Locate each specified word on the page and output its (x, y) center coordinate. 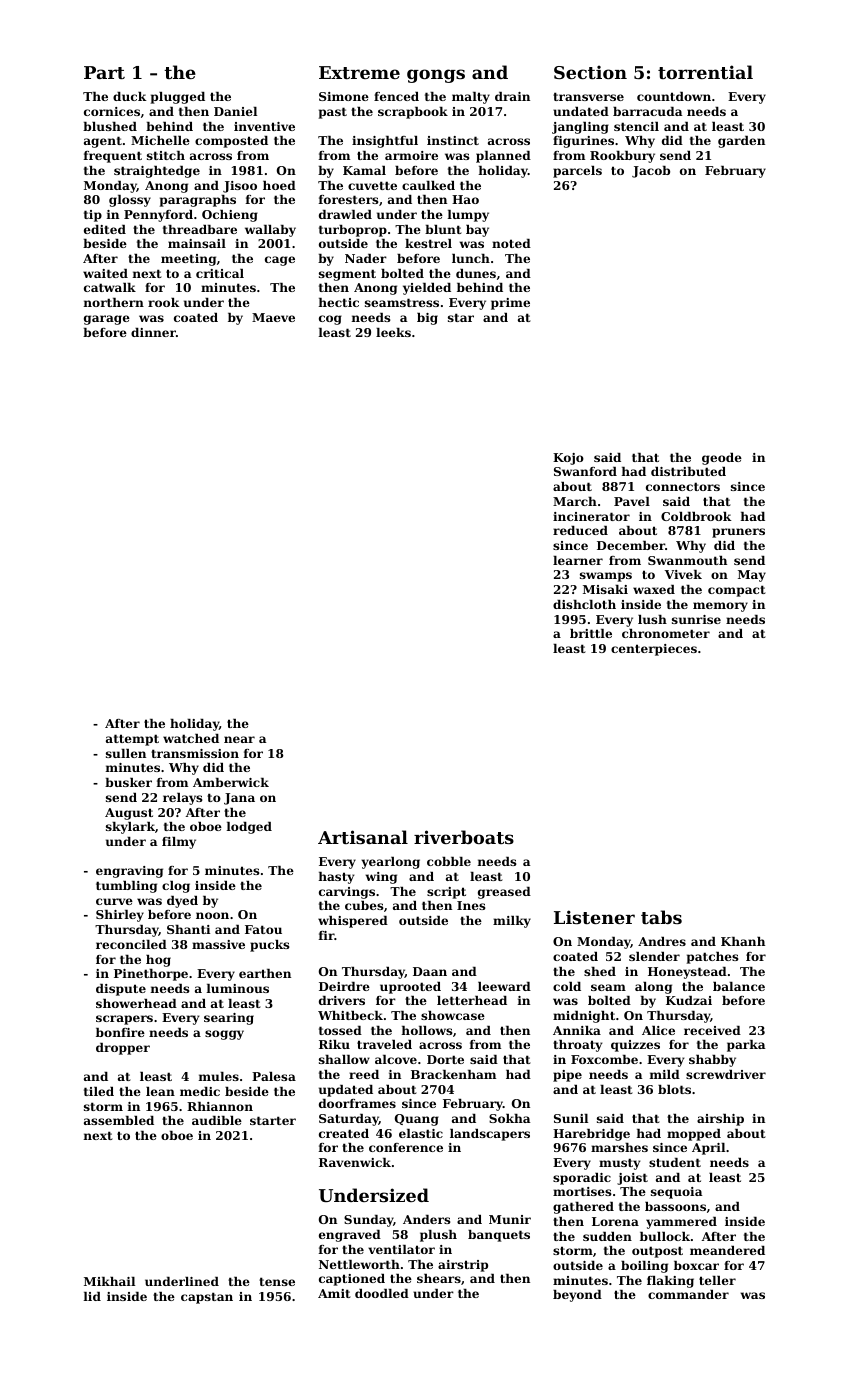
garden (741, 142)
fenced (396, 96)
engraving (129, 872)
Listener (594, 917)
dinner (153, 332)
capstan (207, 1298)
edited (105, 229)
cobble (449, 861)
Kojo (568, 459)
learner (578, 560)
